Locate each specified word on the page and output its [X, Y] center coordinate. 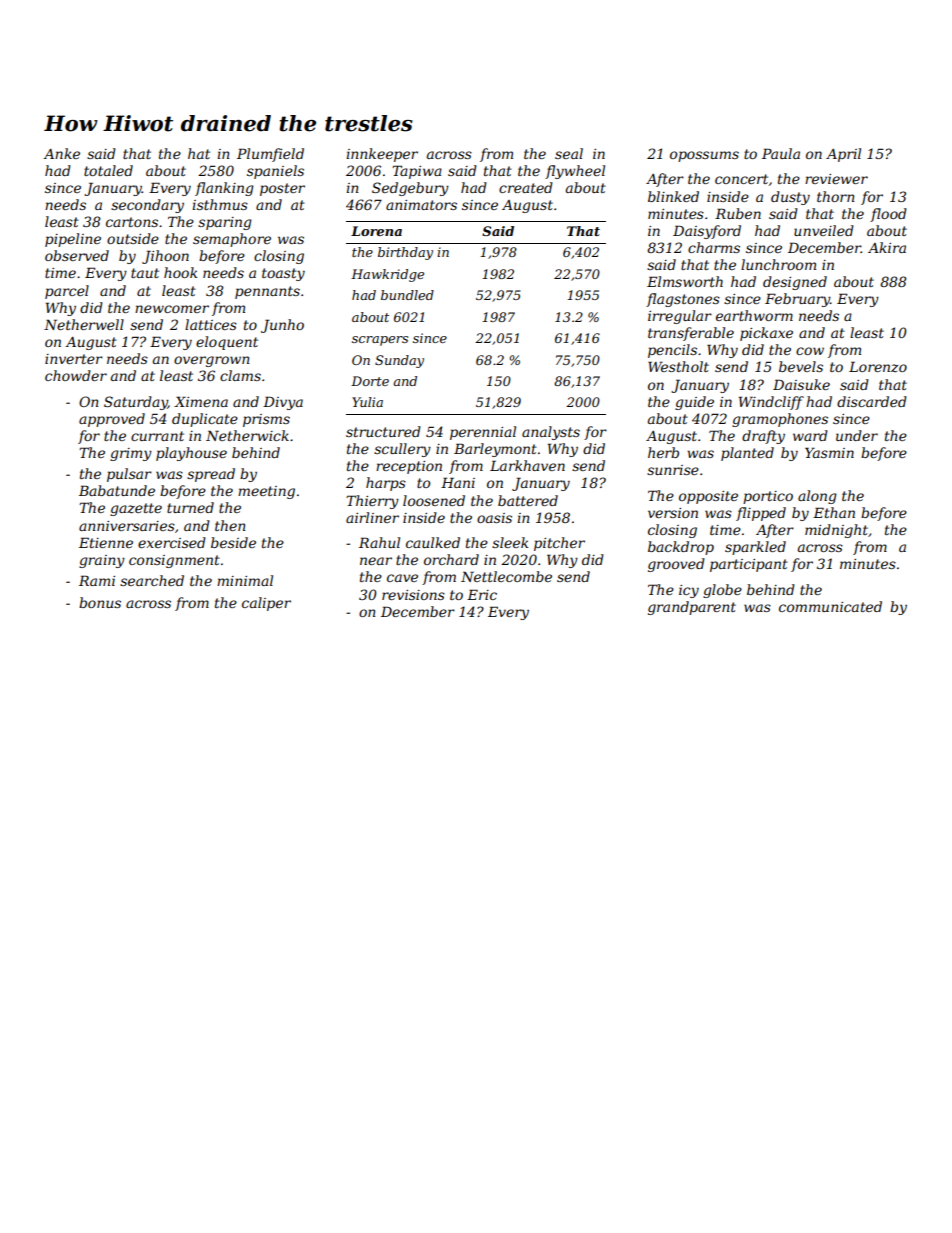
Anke [61, 153]
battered [528, 500]
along [817, 497]
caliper [266, 604]
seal [569, 153]
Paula [781, 153]
